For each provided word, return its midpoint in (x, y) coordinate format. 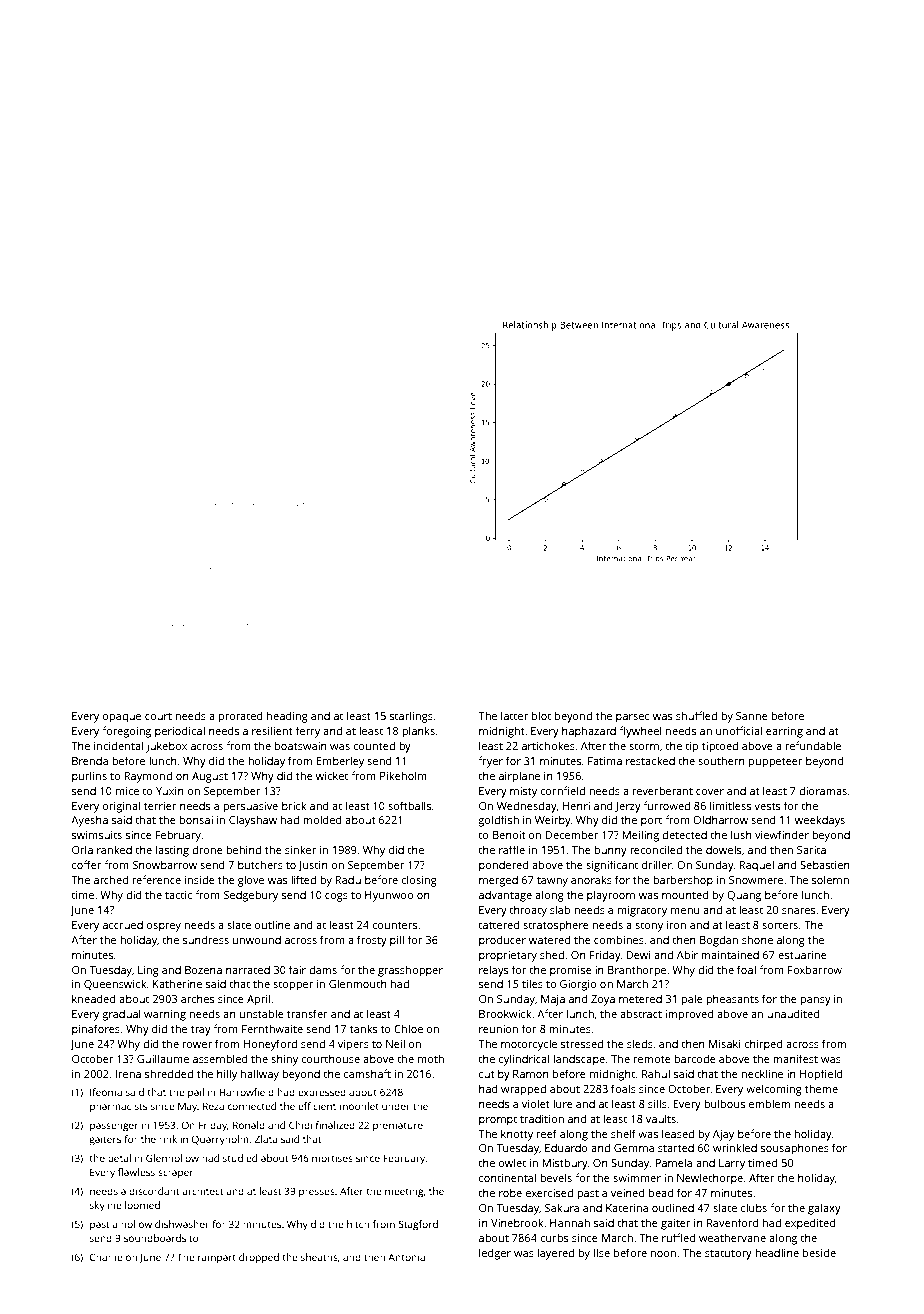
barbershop (683, 881)
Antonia (406, 1257)
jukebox (166, 747)
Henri (576, 806)
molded (322, 819)
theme (821, 1088)
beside (819, 1252)
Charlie (106, 1257)
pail (196, 1093)
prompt (498, 1121)
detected (684, 834)
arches (197, 998)
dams (323, 969)
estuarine (802, 955)
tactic (178, 895)
